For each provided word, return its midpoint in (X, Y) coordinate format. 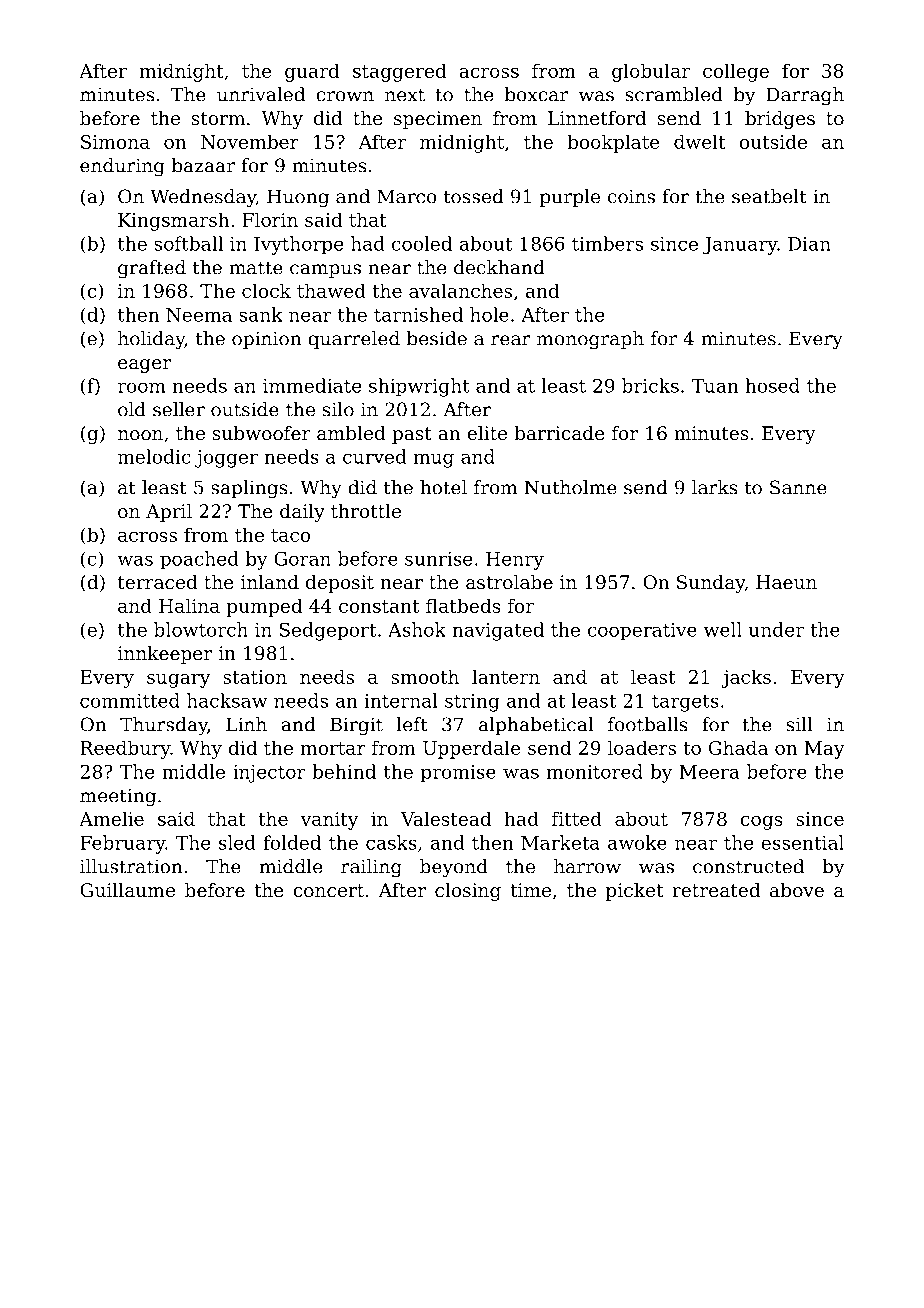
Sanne (798, 487)
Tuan (714, 386)
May (824, 750)
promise (458, 774)
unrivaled (261, 94)
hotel (443, 487)
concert (328, 890)
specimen (438, 120)
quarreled (354, 340)
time (530, 890)
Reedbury (125, 749)
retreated (716, 890)
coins (631, 196)
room (142, 387)
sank (261, 314)
